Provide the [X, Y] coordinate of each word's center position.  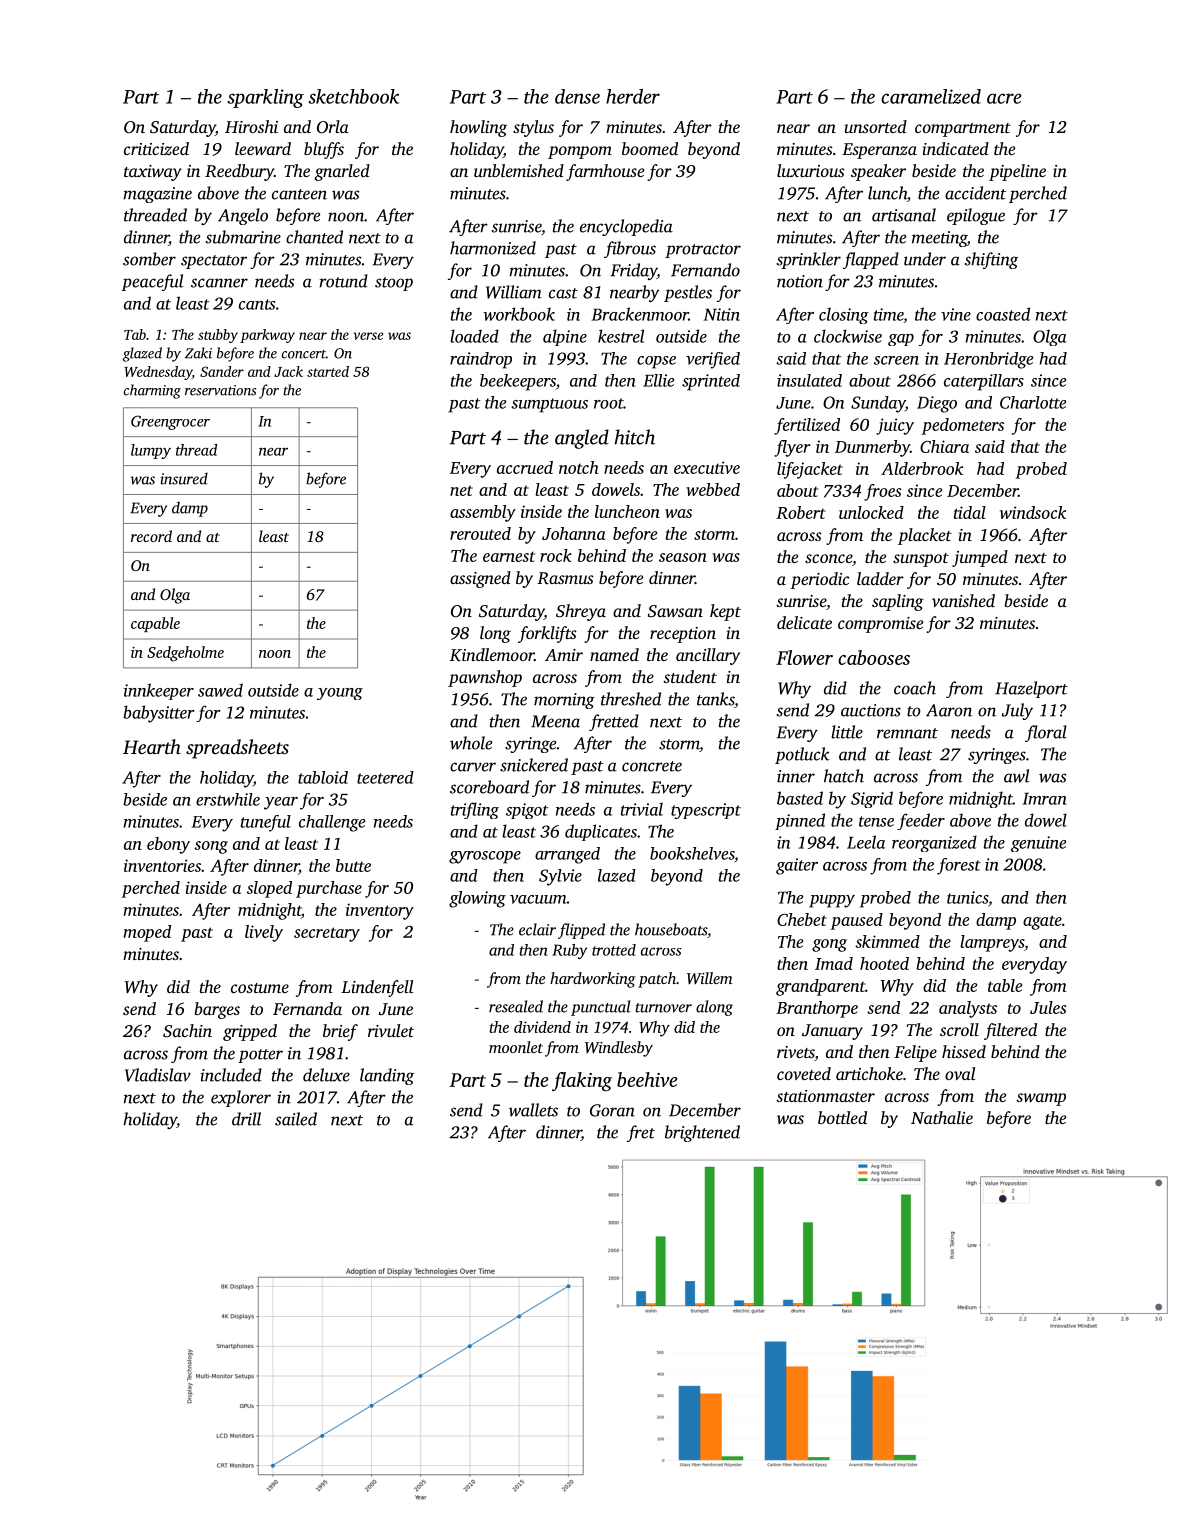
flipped [581, 931]
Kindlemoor [492, 654]
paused [857, 921]
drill [246, 1119]
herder [633, 96]
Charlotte [1033, 402]
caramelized [931, 96]
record [151, 536]
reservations [220, 390]
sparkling [265, 98]
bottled [842, 1117]
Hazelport [1031, 689]
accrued [525, 467]
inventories [162, 865]
